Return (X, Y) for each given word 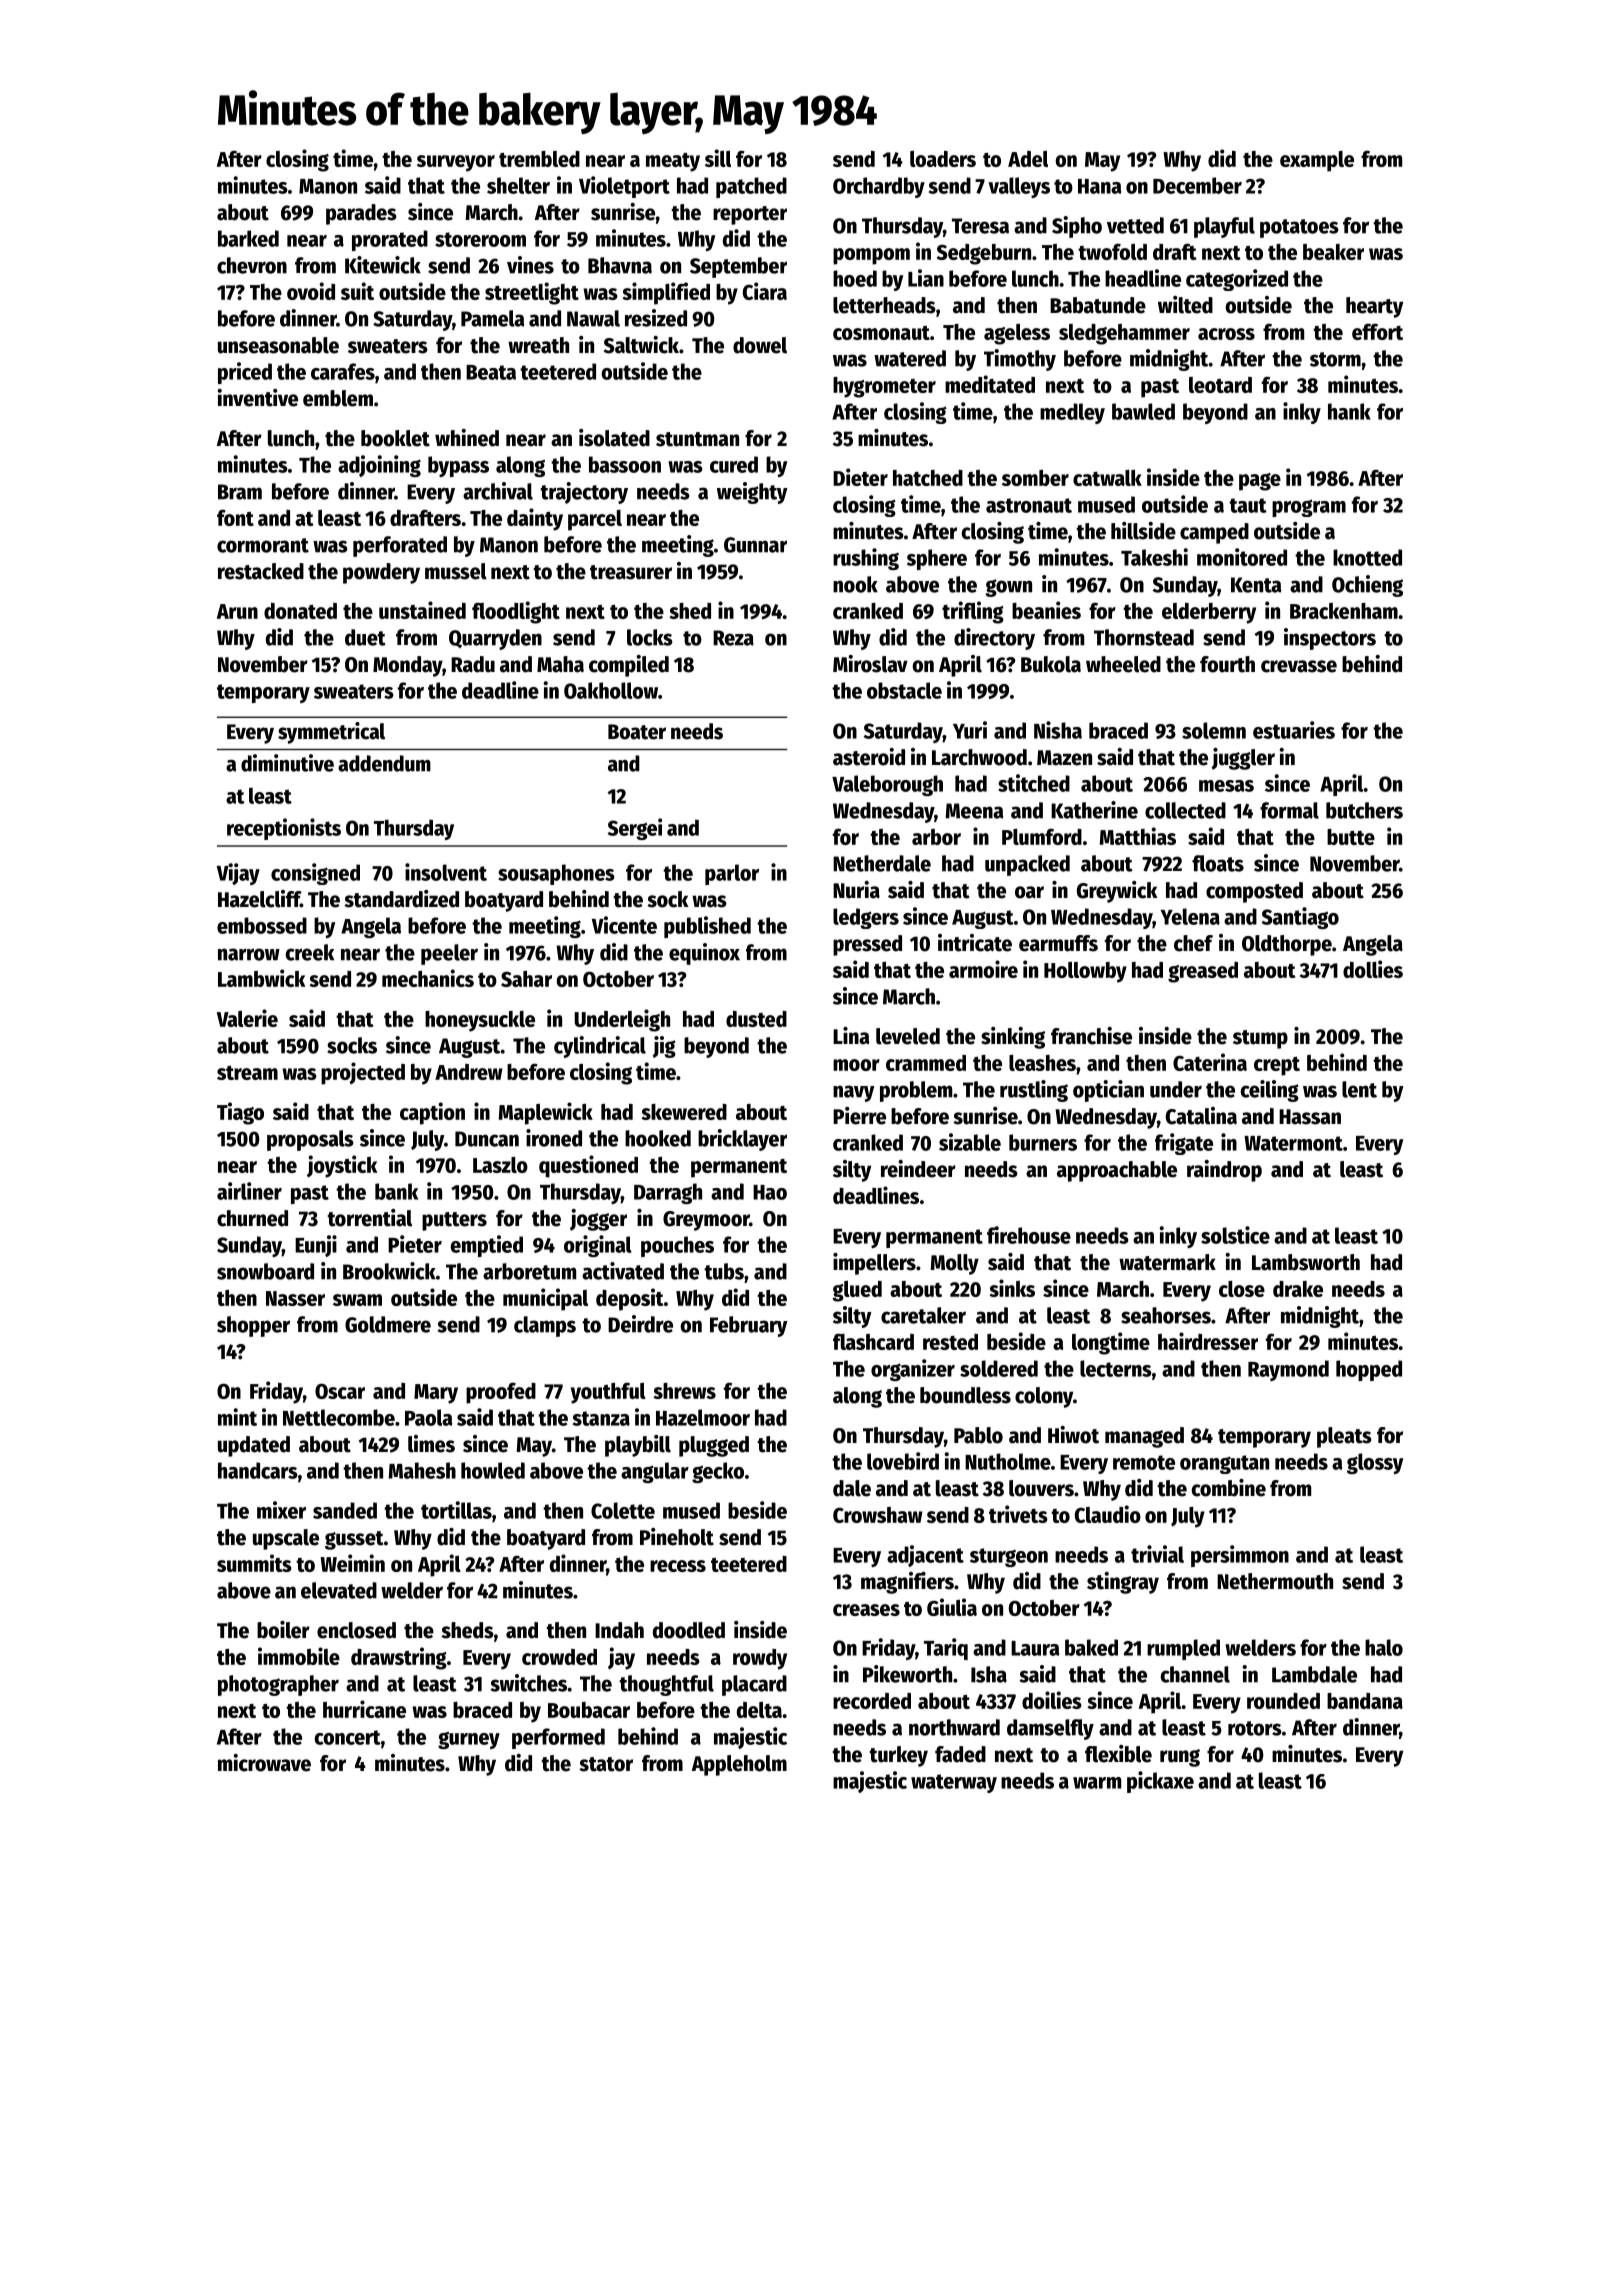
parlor (732, 874)
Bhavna (620, 265)
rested (950, 1342)
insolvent (446, 872)
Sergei (635, 829)
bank (396, 1191)
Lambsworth (1306, 1262)
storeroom (480, 239)
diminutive (287, 763)
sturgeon (1009, 1557)
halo (1384, 1647)
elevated (339, 1590)
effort (1377, 331)
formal (1289, 810)
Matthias (1138, 836)
